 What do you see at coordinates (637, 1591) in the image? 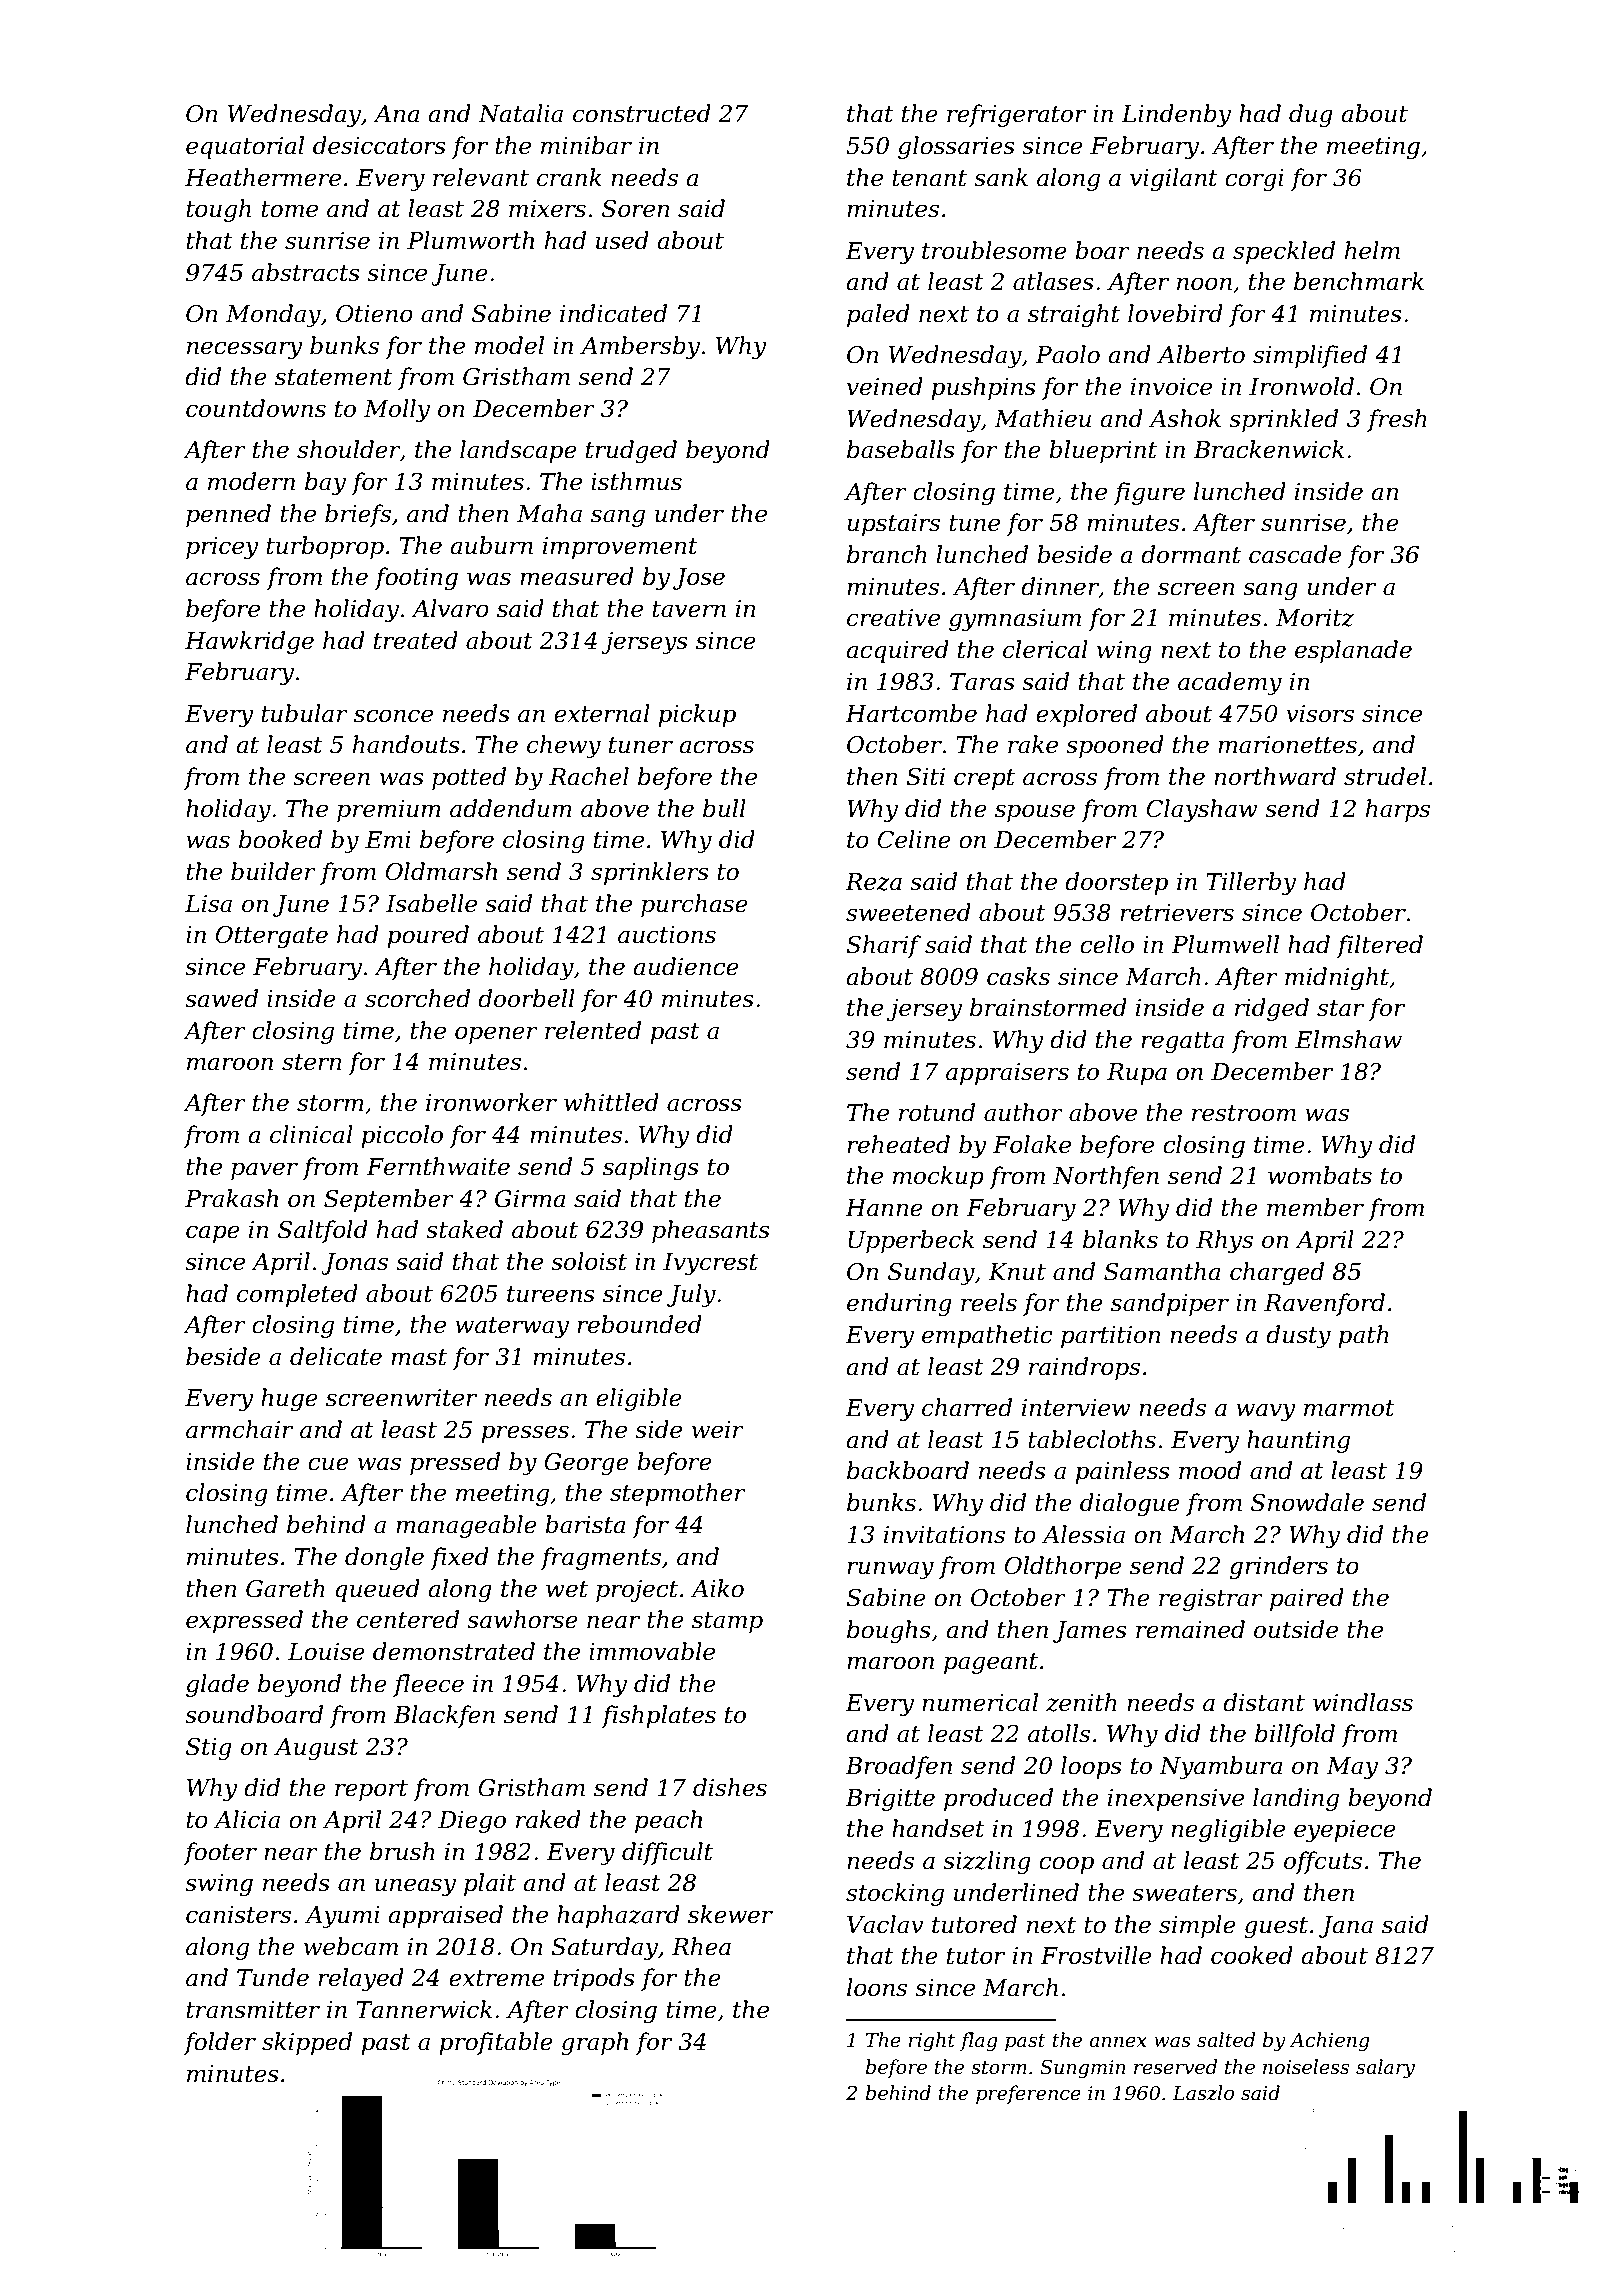
I see `project` at bounding box center [637, 1591].
